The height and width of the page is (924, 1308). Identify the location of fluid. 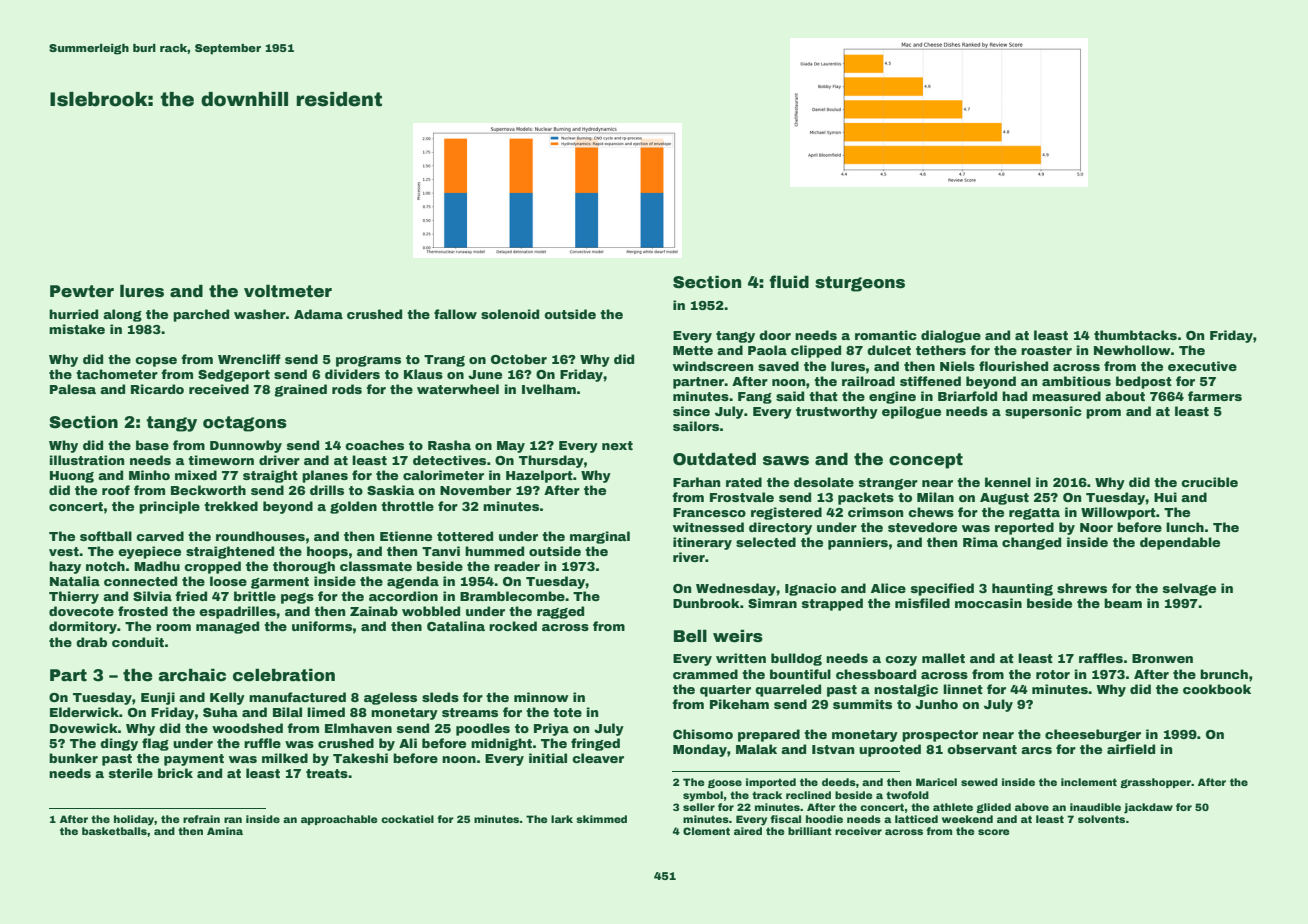
(789, 282).
